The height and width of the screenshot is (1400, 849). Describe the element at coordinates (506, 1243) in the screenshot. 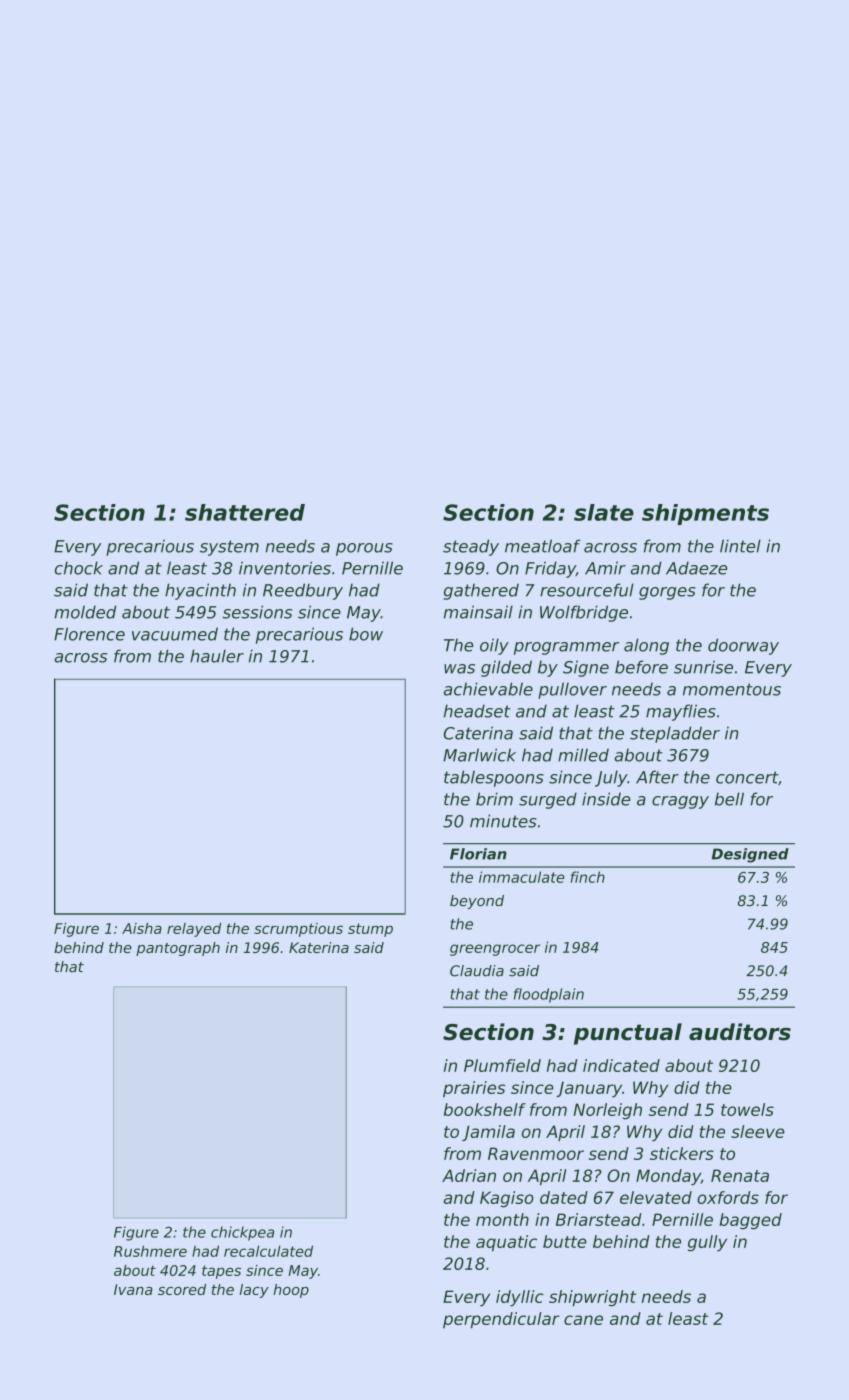

I see `aquatic` at that location.
